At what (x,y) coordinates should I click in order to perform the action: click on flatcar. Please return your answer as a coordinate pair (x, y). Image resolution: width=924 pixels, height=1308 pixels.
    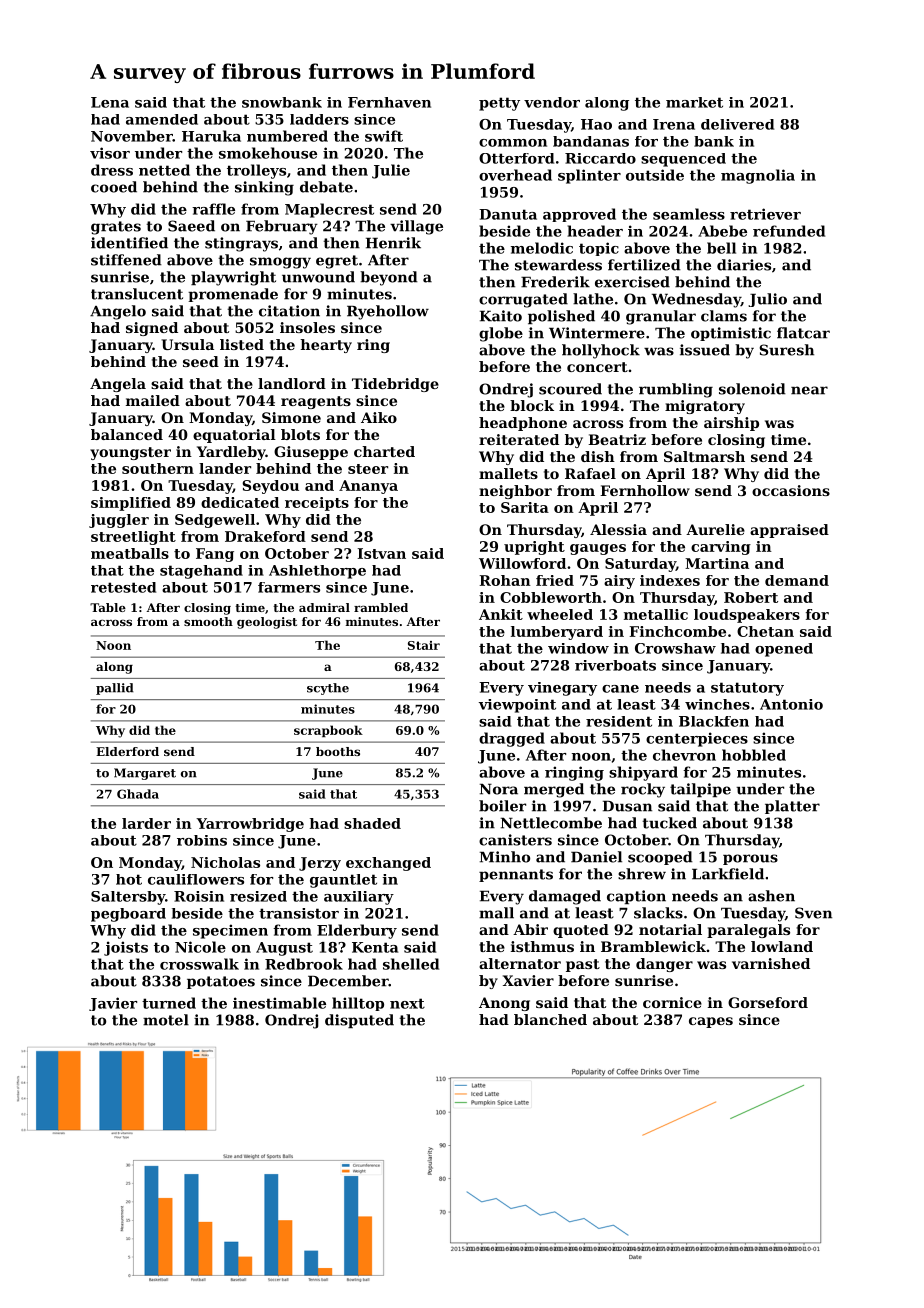
    Looking at the image, I should click on (803, 333).
